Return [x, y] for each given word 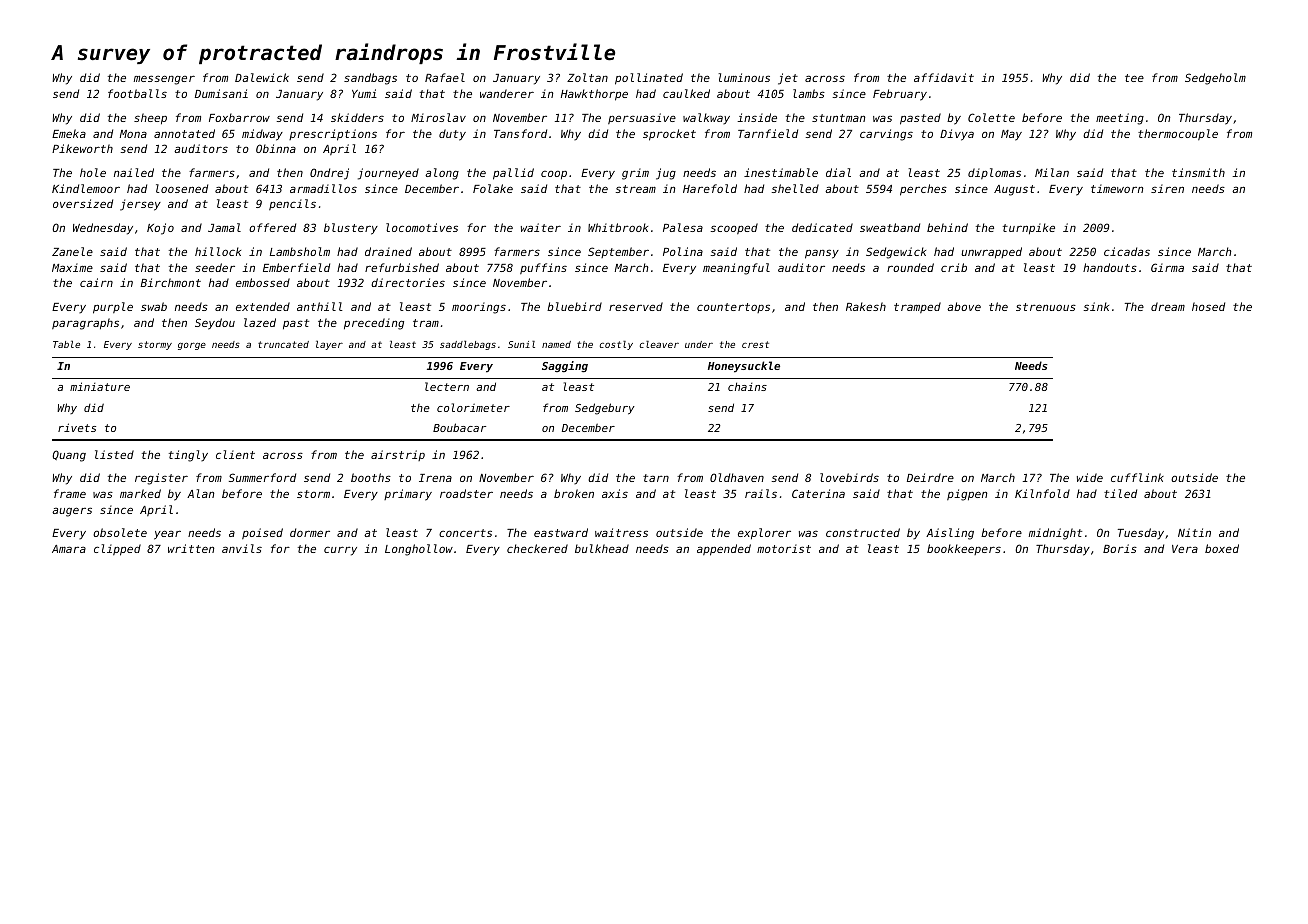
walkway [706, 118]
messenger [164, 80]
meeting [1120, 119]
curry [340, 551]
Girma [1167, 267]
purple [113, 308]
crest [755, 344]
